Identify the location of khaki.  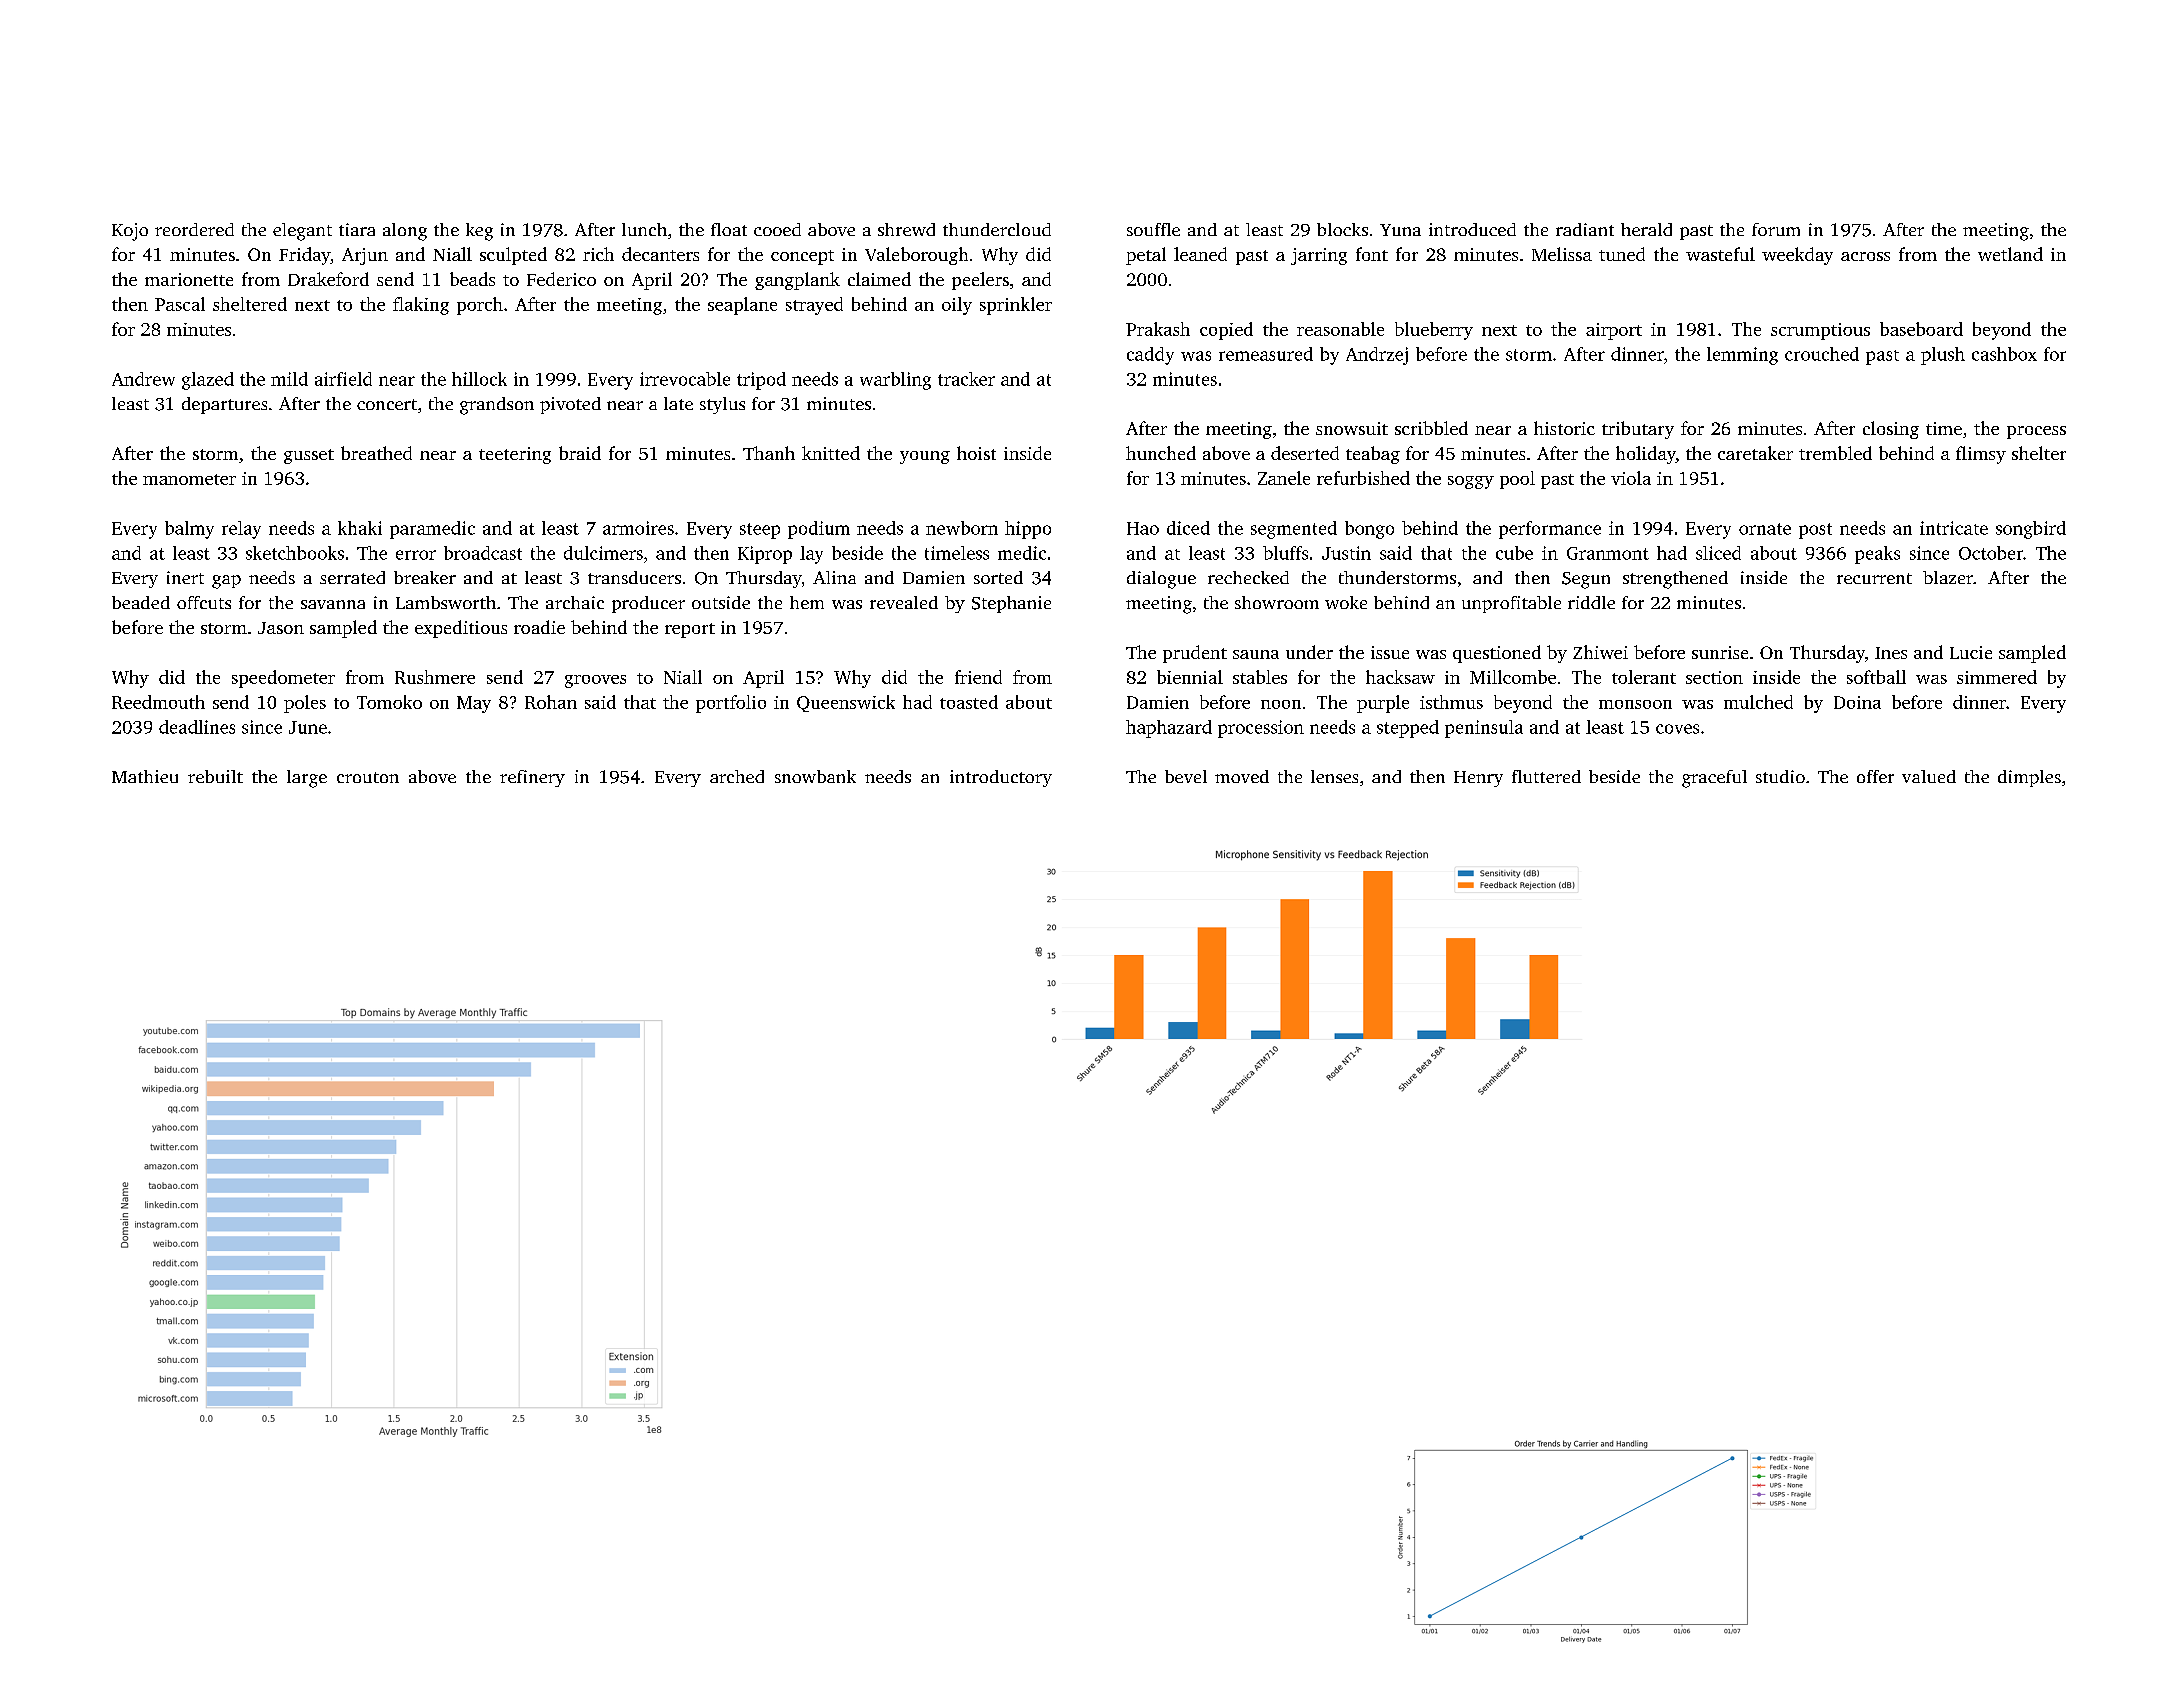
(360, 528).
